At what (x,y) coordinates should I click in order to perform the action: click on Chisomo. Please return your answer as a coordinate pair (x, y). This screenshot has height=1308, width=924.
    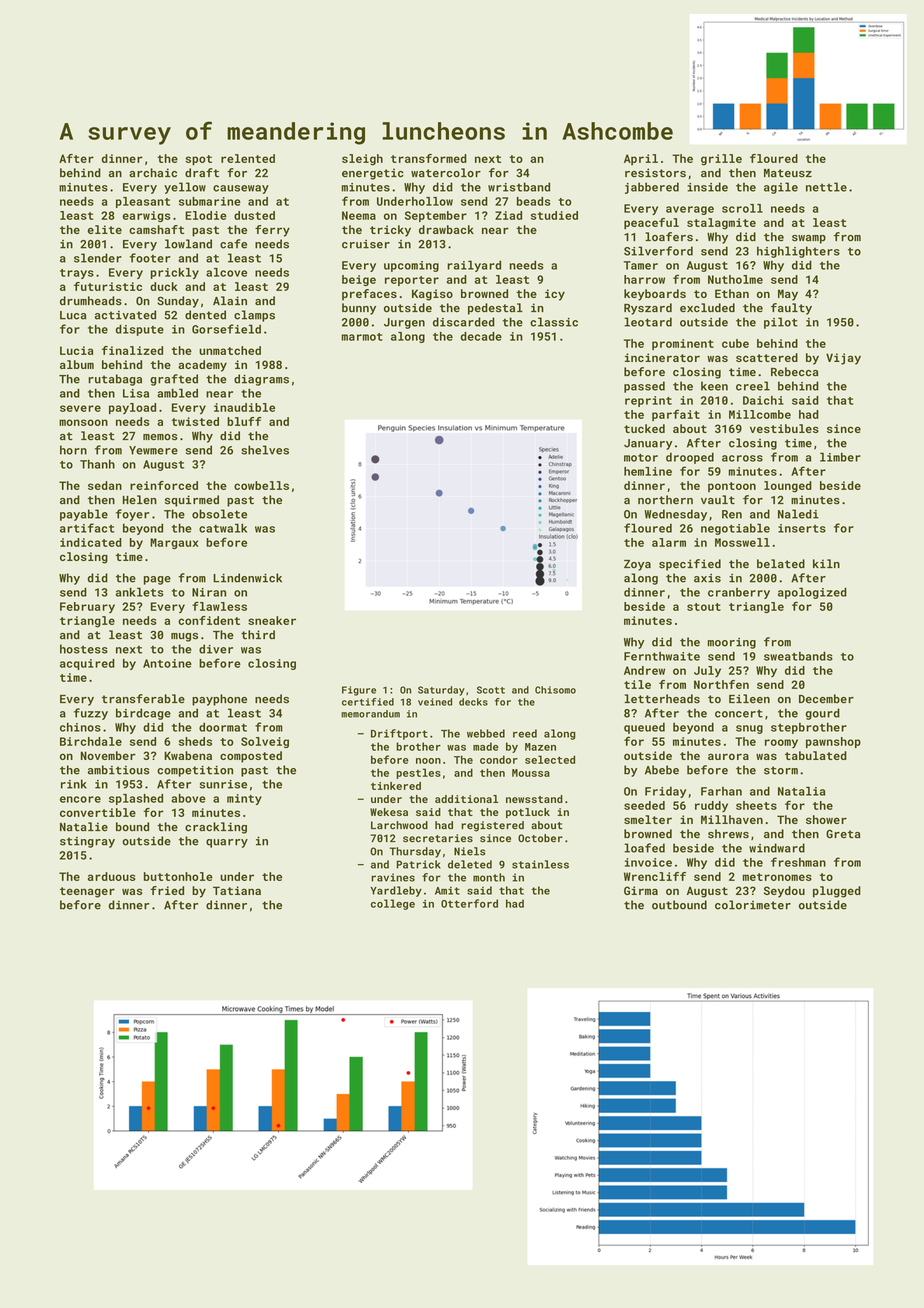
    Looking at the image, I should click on (555, 690).
